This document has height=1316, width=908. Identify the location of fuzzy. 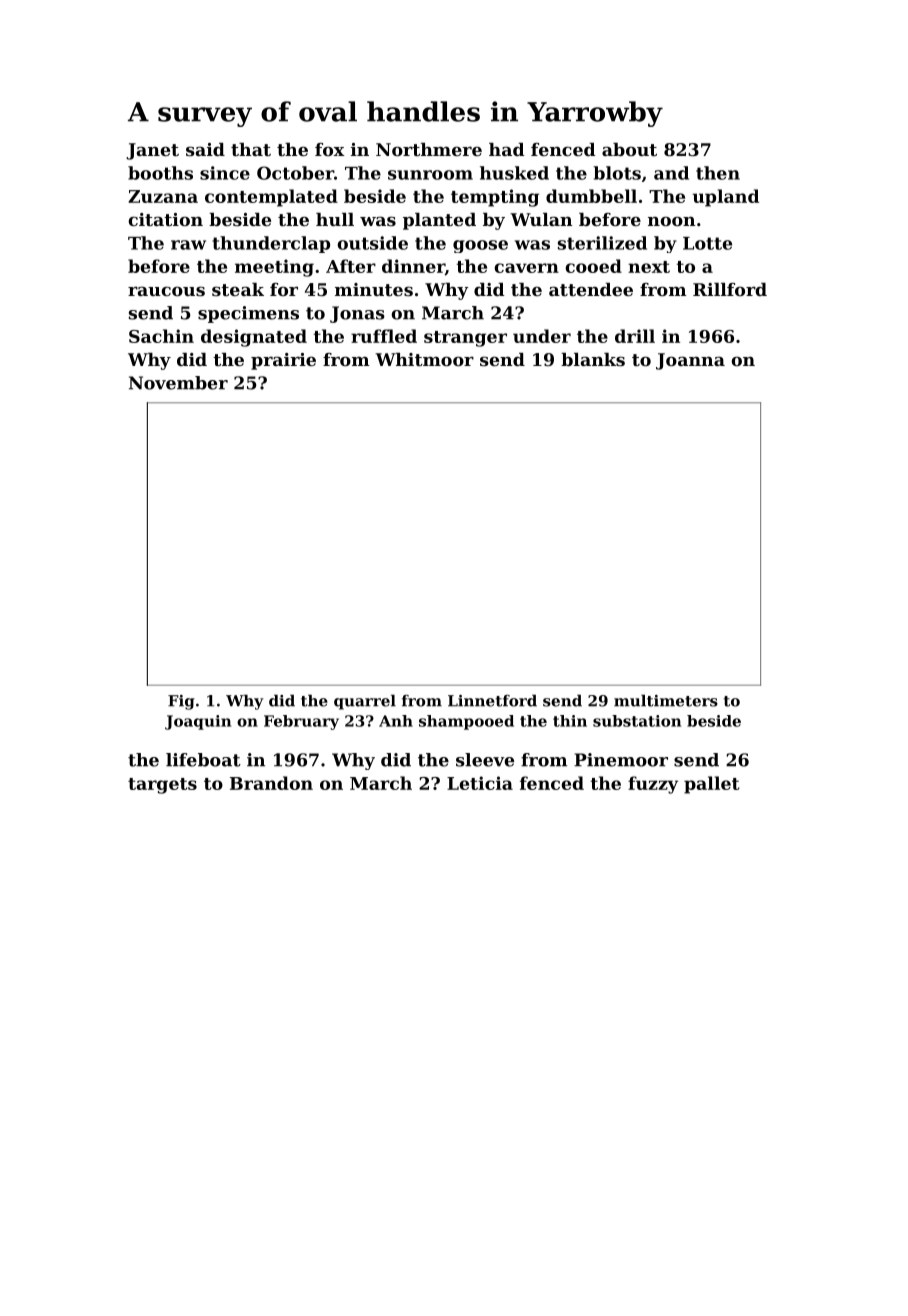
(653, 785).
